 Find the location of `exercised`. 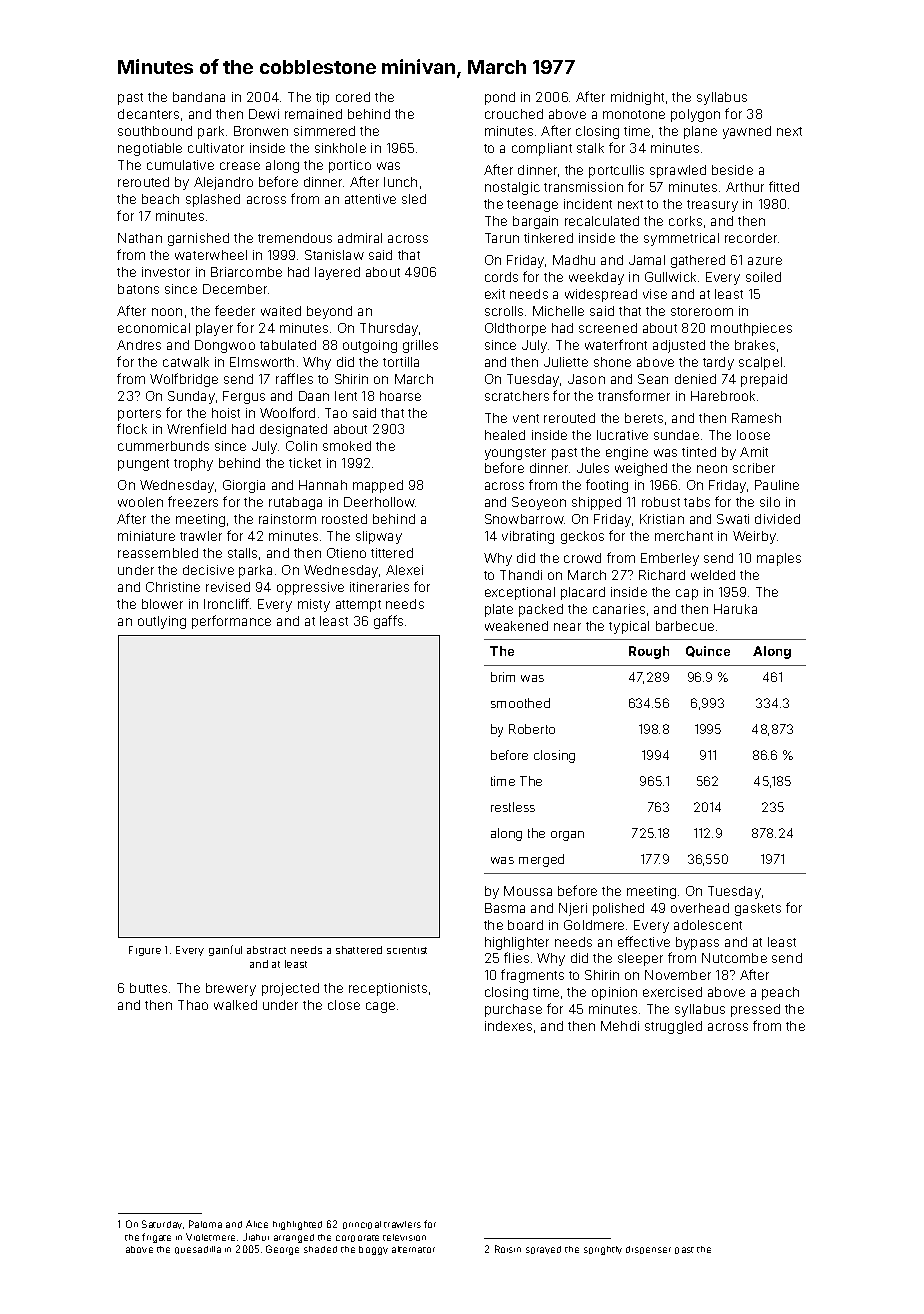

exercised is located at coordinates (672, 992).
